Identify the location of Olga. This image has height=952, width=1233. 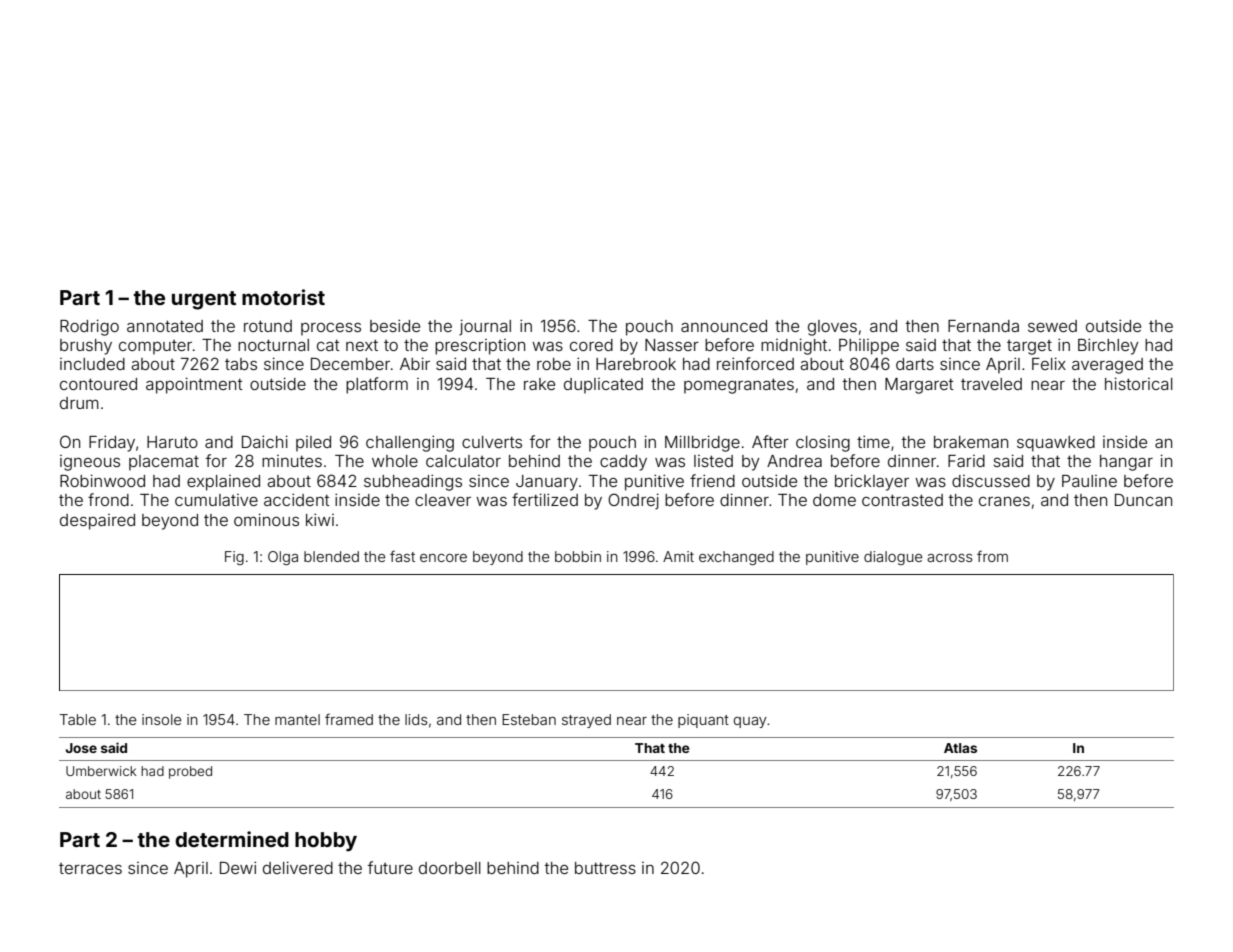
(283, 558).
